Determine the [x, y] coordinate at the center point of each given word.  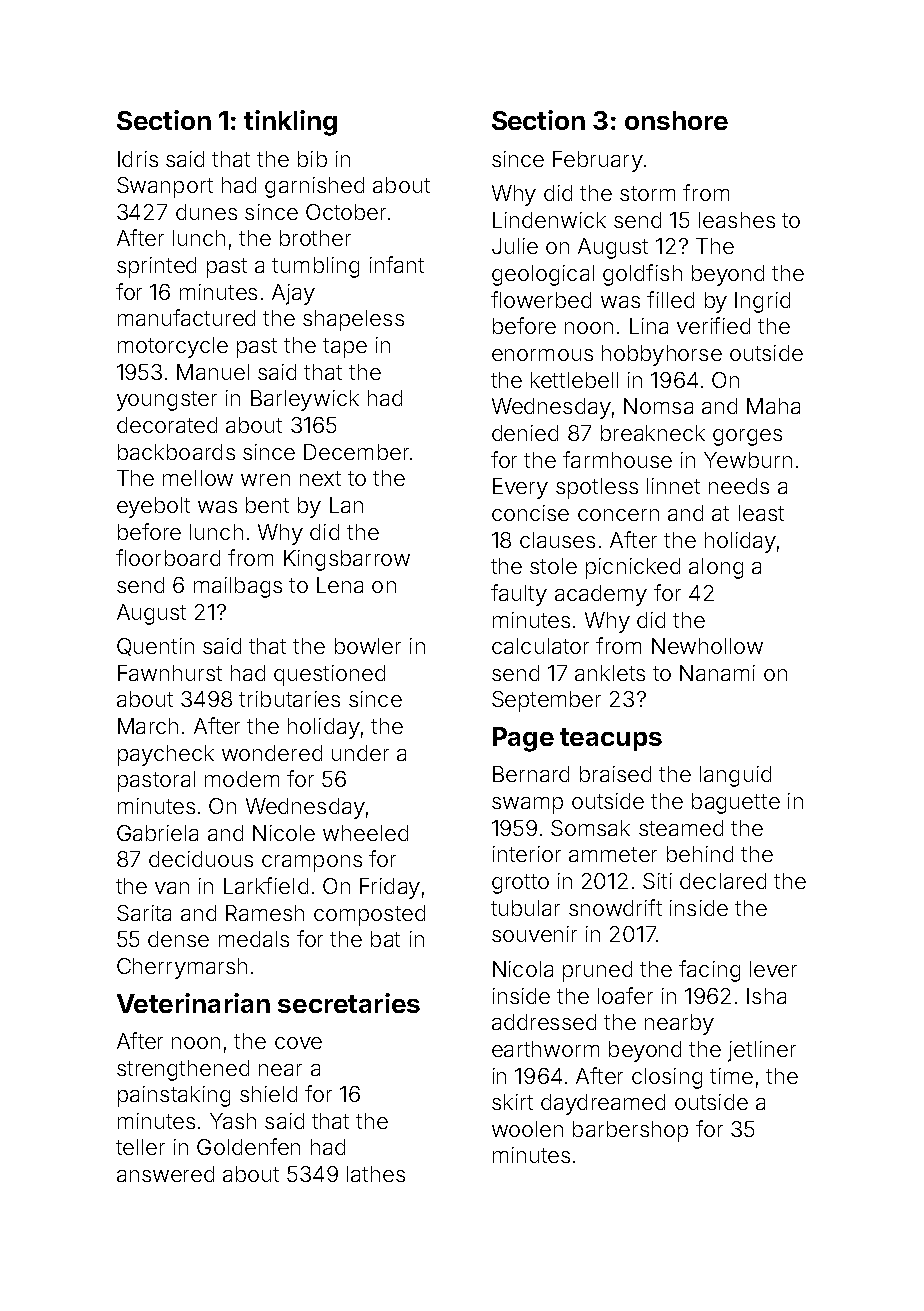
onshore [676, 120]
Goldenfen [248, 1146]
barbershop [630, 1131]
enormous [542, 355]
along [716, 568]
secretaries [349, 1003]
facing [709, 971]
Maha [773, 406]
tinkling [290, 123]
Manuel [213, 372]
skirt [512, 1102]
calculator [540, 646]
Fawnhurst [170, 673]
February [598, 161]
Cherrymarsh [182, 968]
